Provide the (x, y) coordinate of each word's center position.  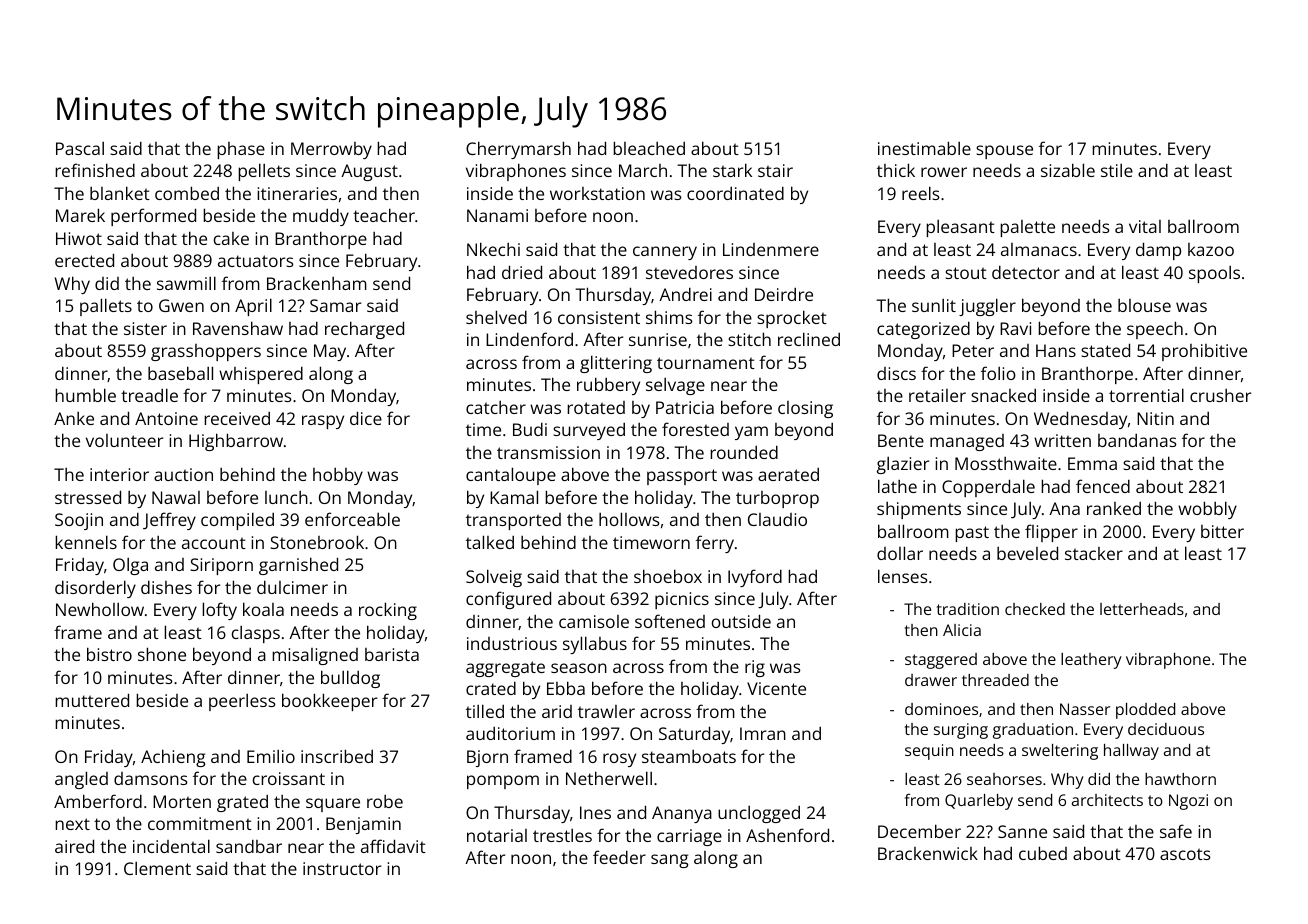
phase (241, 150)
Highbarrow (236, 442)
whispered (261, 375)
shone (162, 654)
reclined (809, 339)
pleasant (960, 228)
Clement (157, 868)
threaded (995, 680)
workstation (597, 193)
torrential (1146, 395)
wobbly (1207, 510)
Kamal (514, 497)
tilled (485, 711)
